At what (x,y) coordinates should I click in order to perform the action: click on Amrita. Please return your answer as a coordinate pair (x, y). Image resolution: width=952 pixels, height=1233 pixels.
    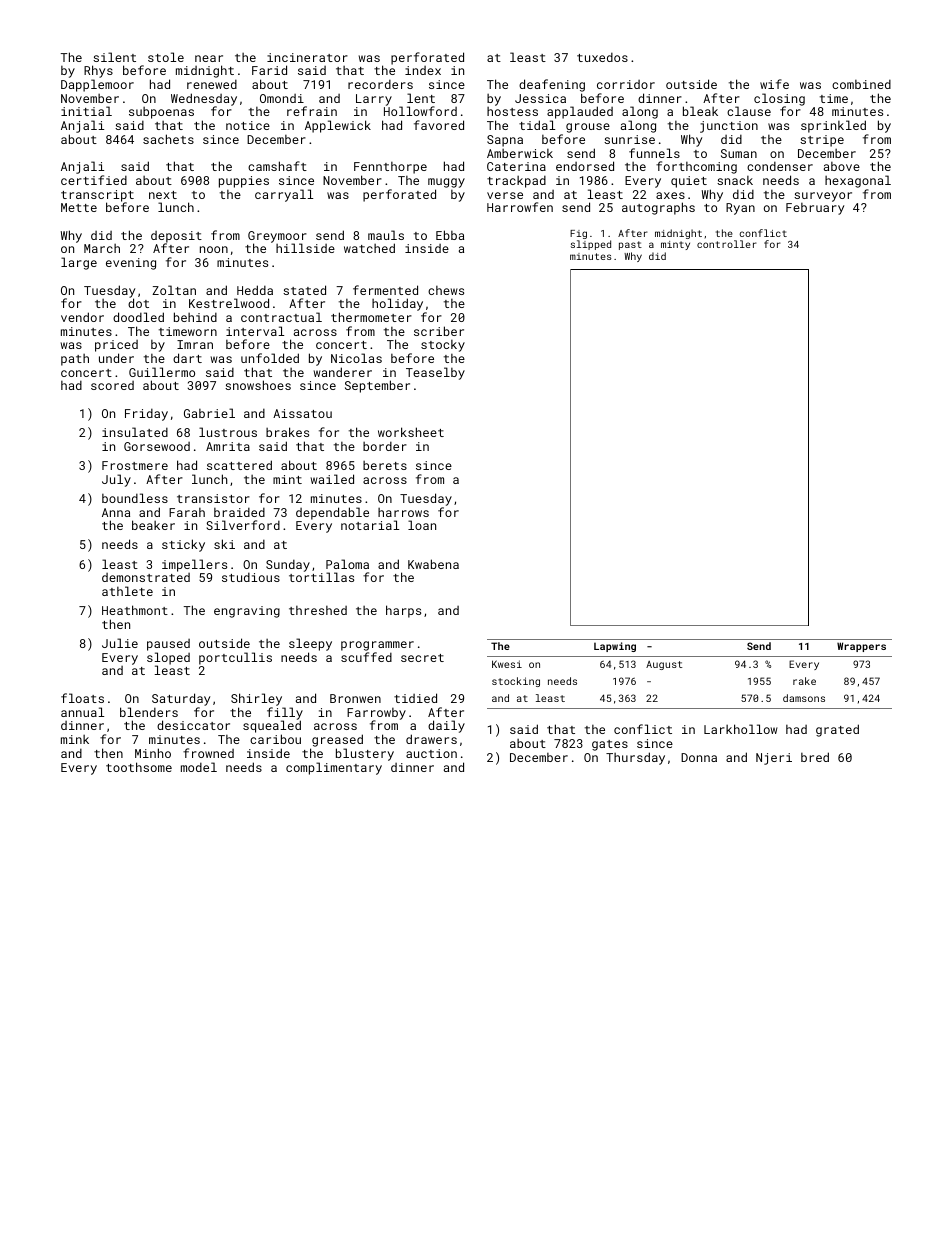
    Looking at the image, I should click on (228, 446).
